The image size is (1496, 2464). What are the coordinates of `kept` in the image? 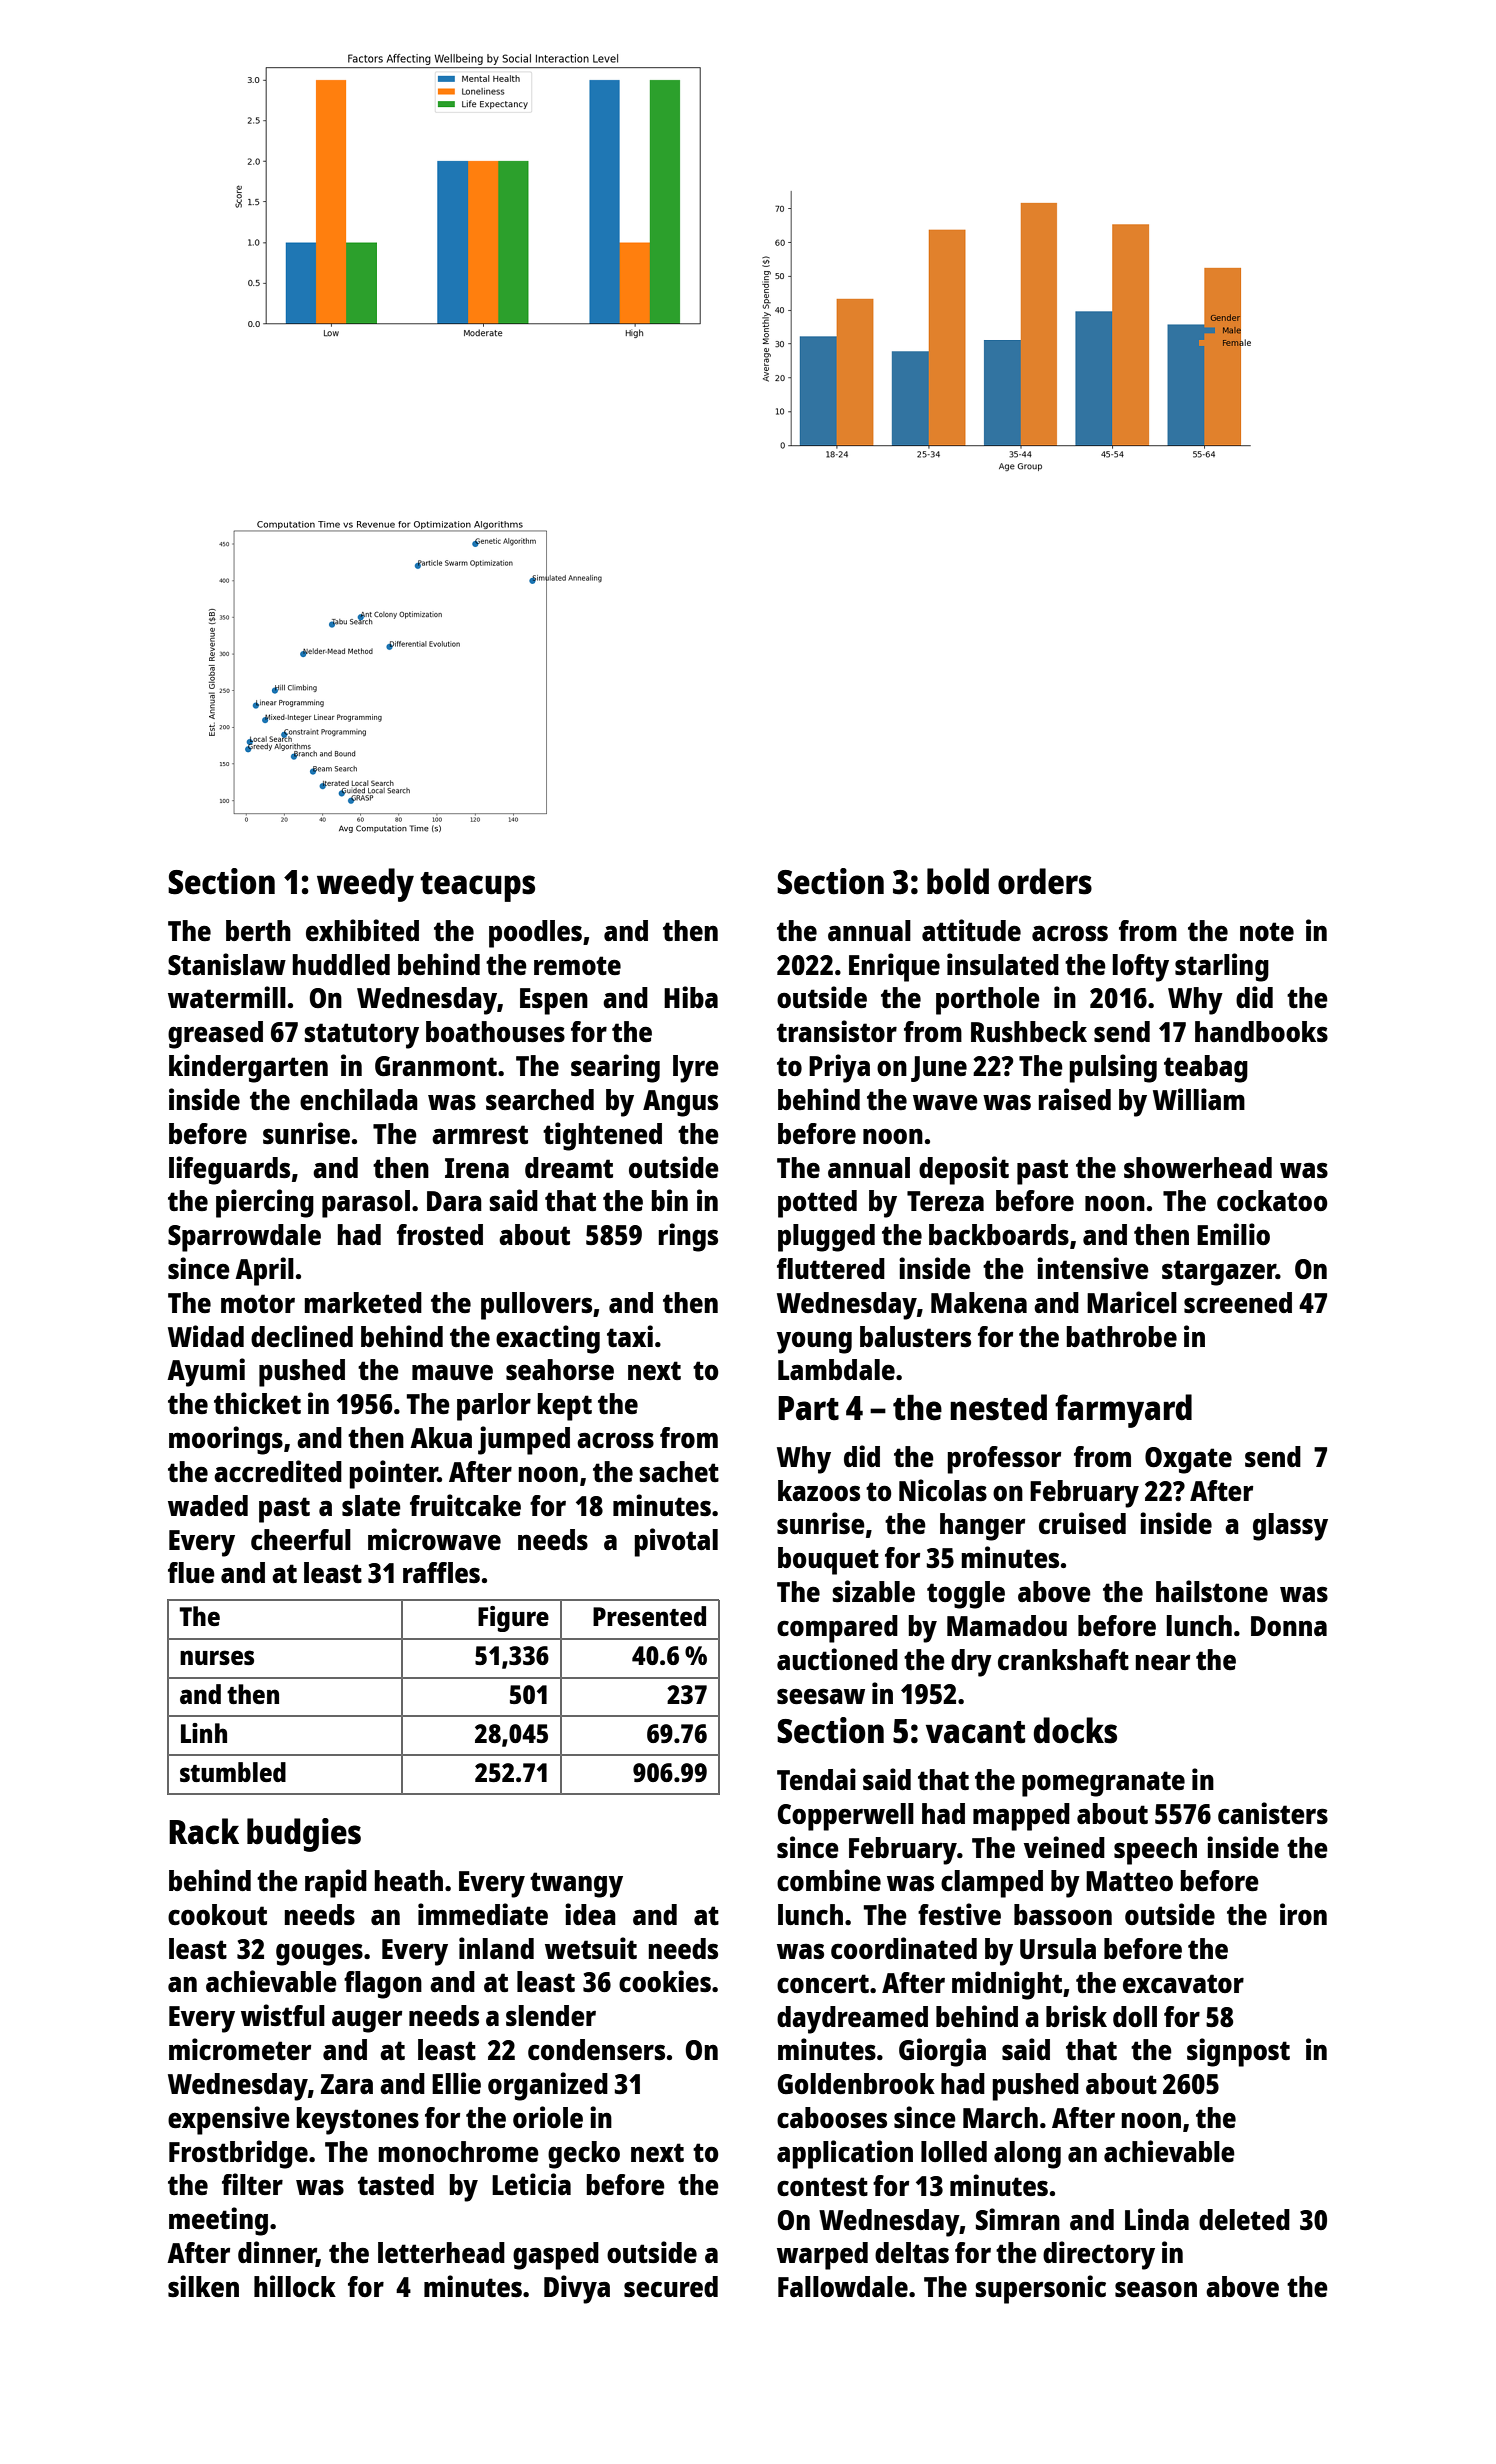 It's located at (564, 1407).
